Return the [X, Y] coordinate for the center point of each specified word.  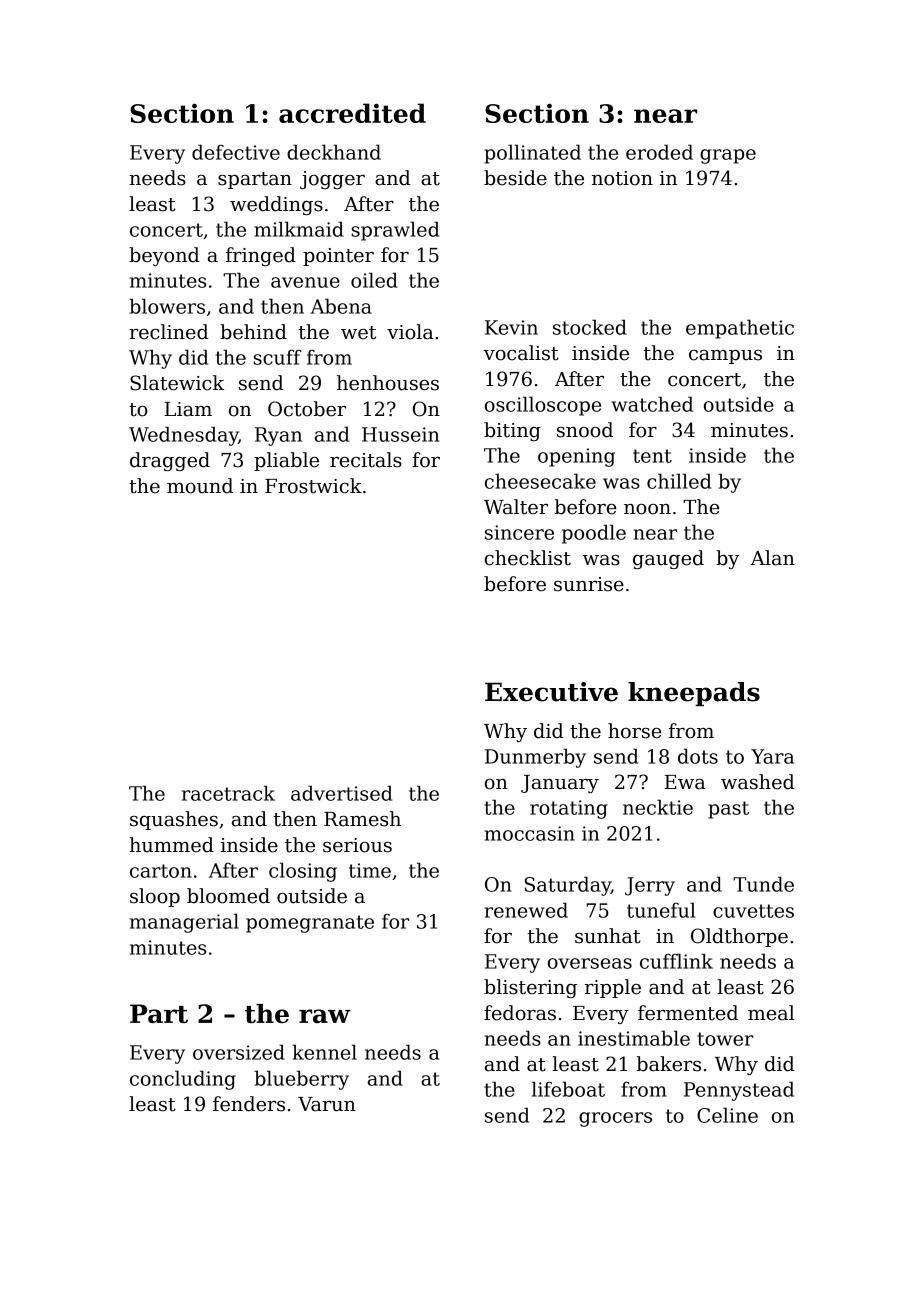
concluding [183, 1080]
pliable [286, 461]
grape [728, 156]
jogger [332, 180]
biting [512, 431]
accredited [352, 113]
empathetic [740, 329]
